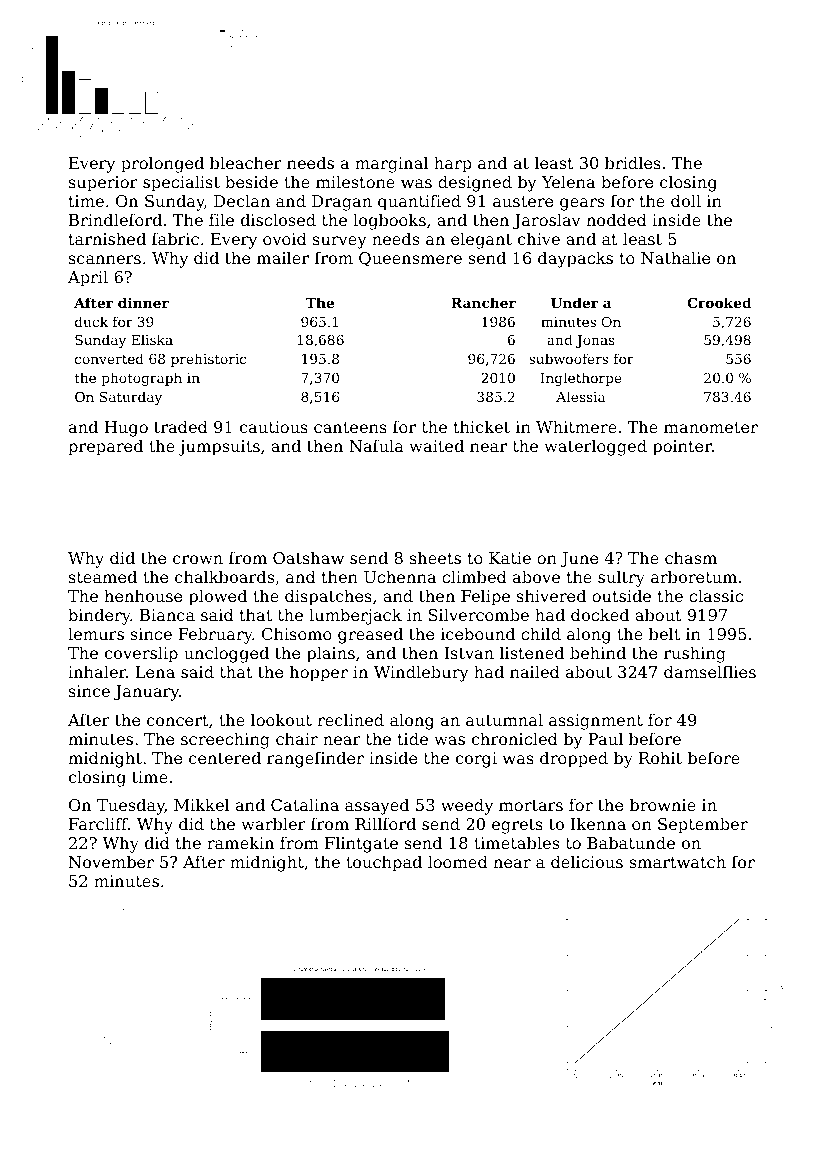 Image resolution: width=826 pixels, height=1172 pixels. I want to click on Windlebury, so click(421, 673).
